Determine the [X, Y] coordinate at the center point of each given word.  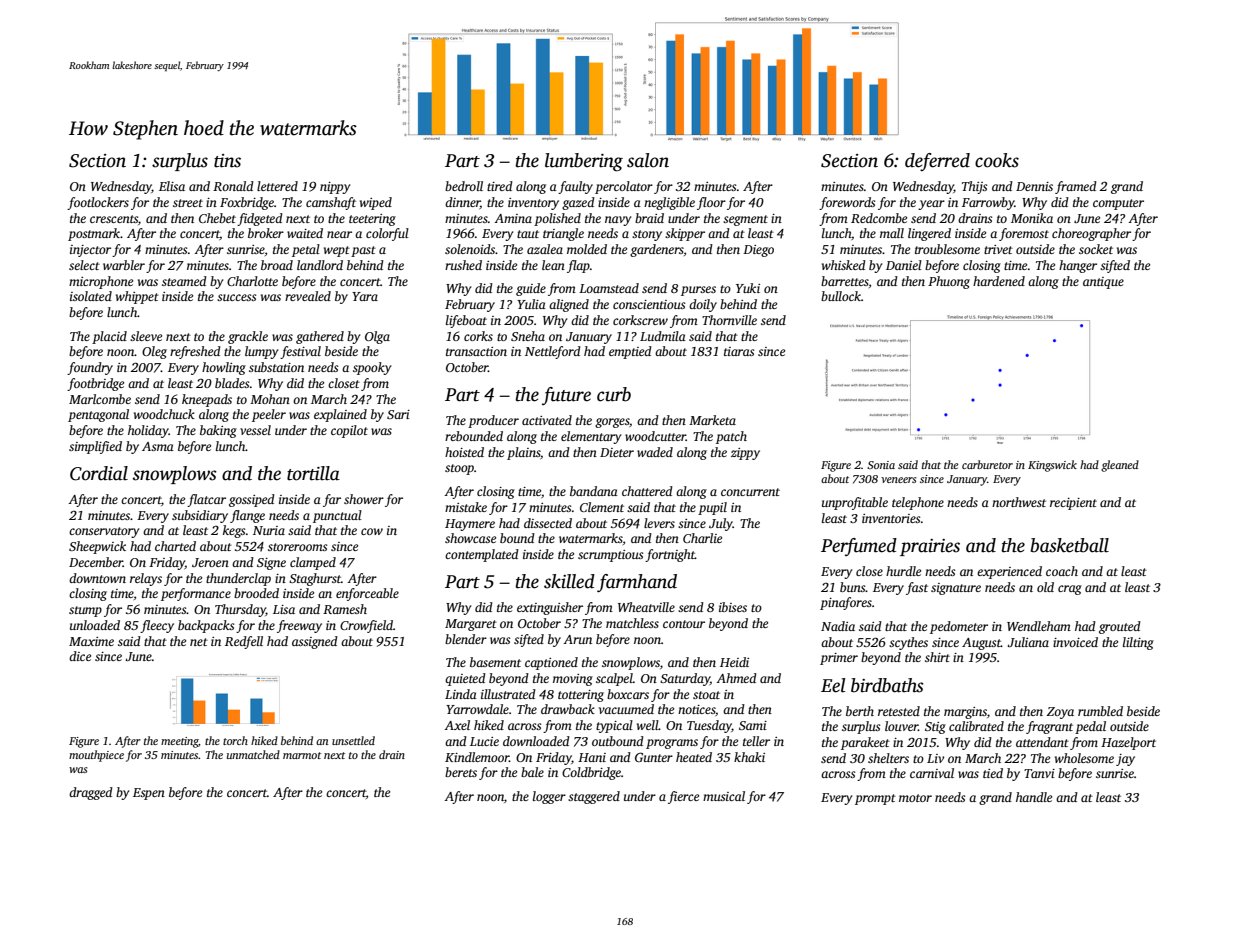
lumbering [584, 162]
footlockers [98, 203]
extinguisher [550, 608]
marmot [302, 755]
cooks [997, 160]
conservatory [104, 532]
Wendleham [1039, 626]
